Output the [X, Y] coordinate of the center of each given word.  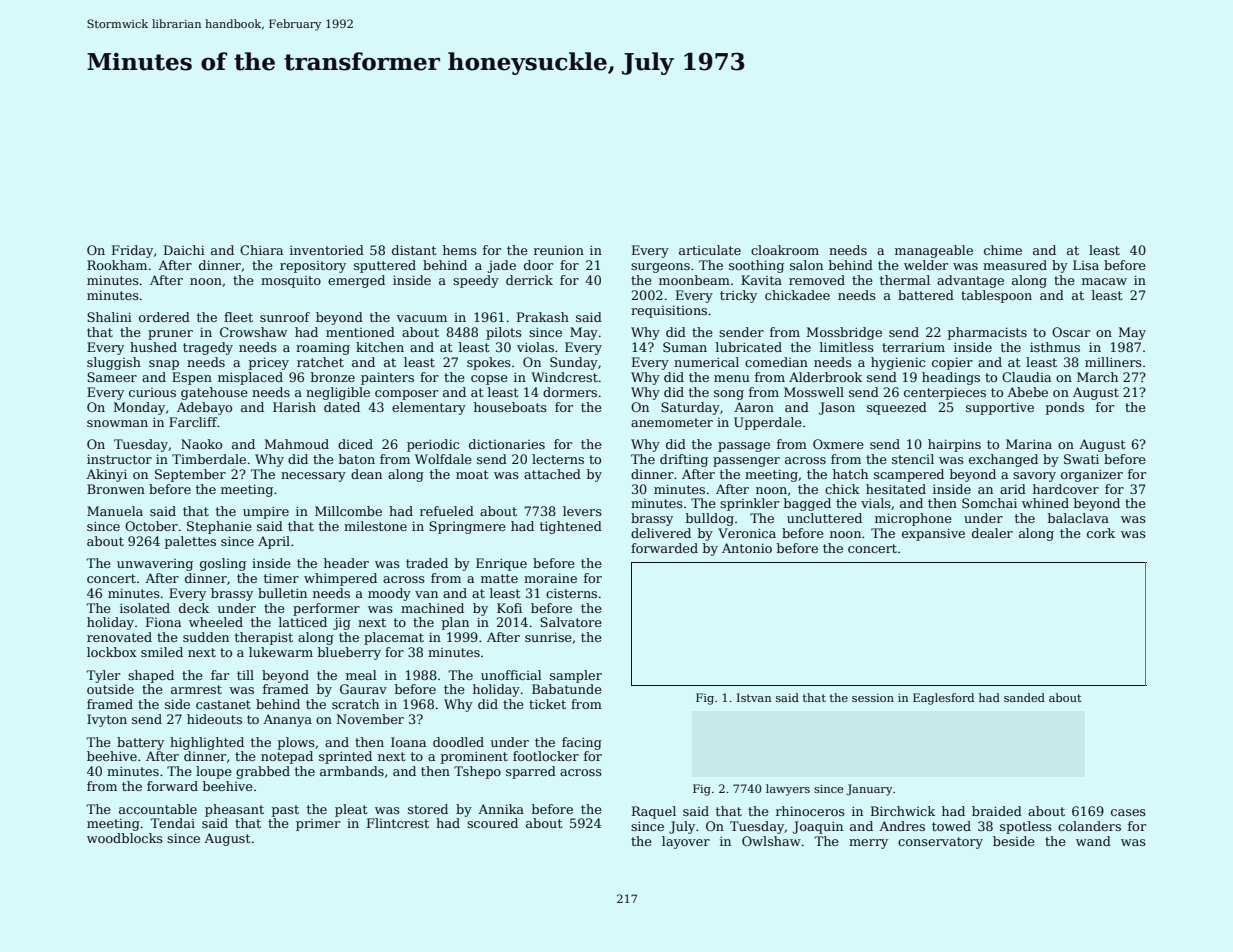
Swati [1081, 459]
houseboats [510, 407]
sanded [1024, 697]
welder [926, 265]
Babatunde [567, 689]
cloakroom [785, 250]
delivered [661, 533]
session [873, 698]
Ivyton [107, 720]
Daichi [184, 250]
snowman [117, 423]
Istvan [754, 697]
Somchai [989, 503]
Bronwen [116, 489]
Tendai [172, 823]
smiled [162, 652]
